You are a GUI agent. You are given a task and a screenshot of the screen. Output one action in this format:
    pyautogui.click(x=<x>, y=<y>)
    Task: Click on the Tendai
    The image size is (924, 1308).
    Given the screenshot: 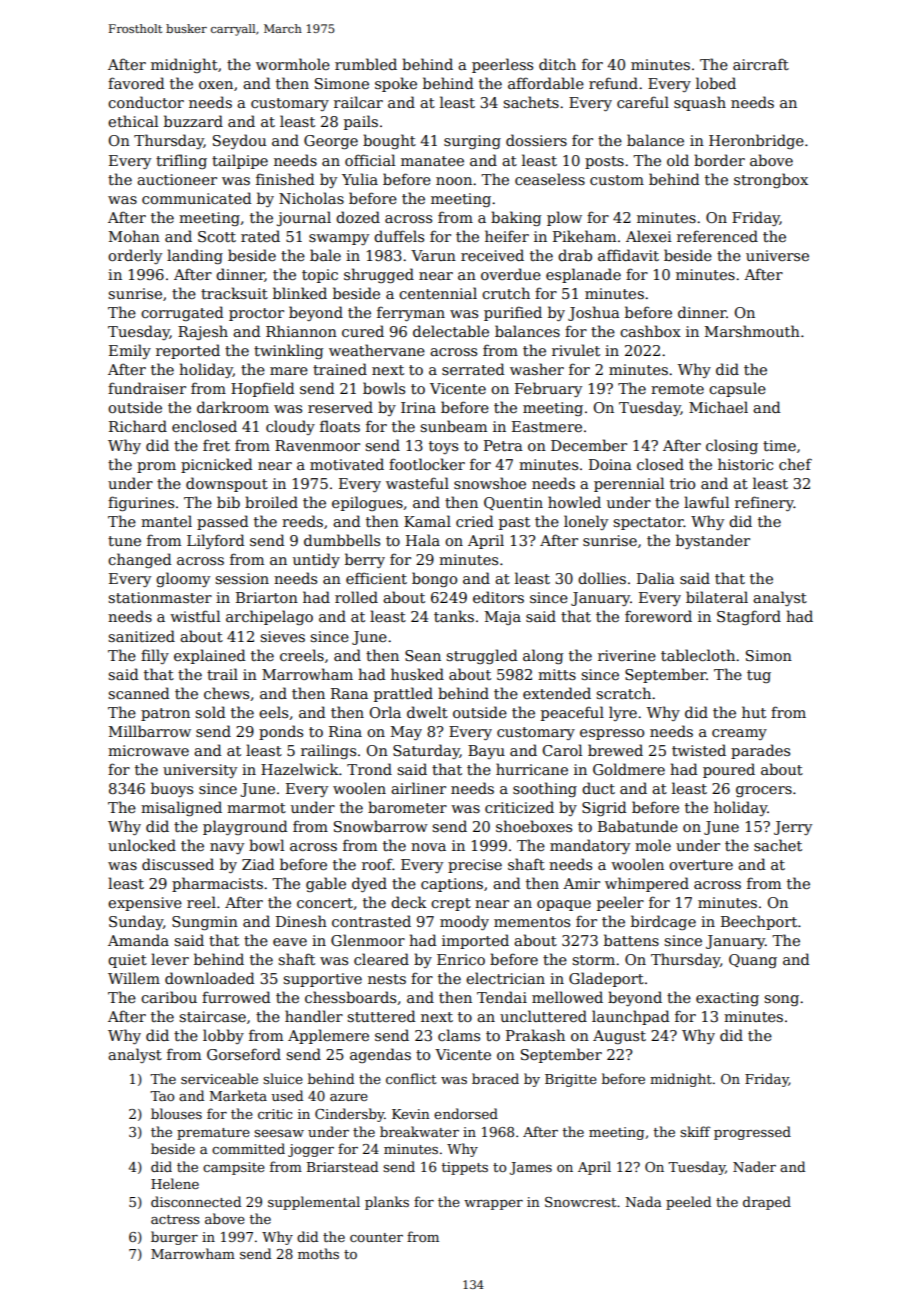 What is the action you would take?
    pyautogui.click(x=502, y=997)
